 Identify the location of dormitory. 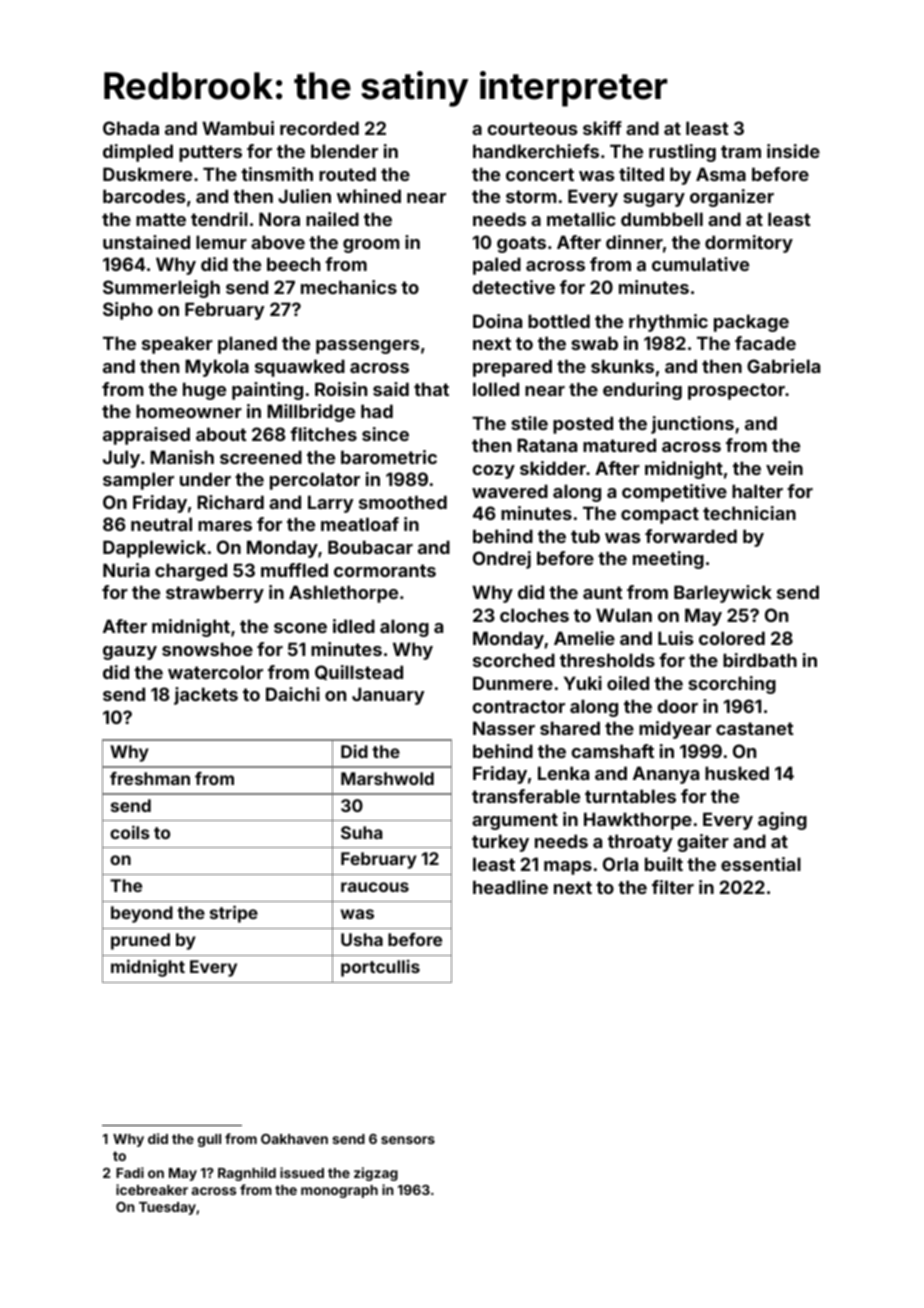
(749, 244).
